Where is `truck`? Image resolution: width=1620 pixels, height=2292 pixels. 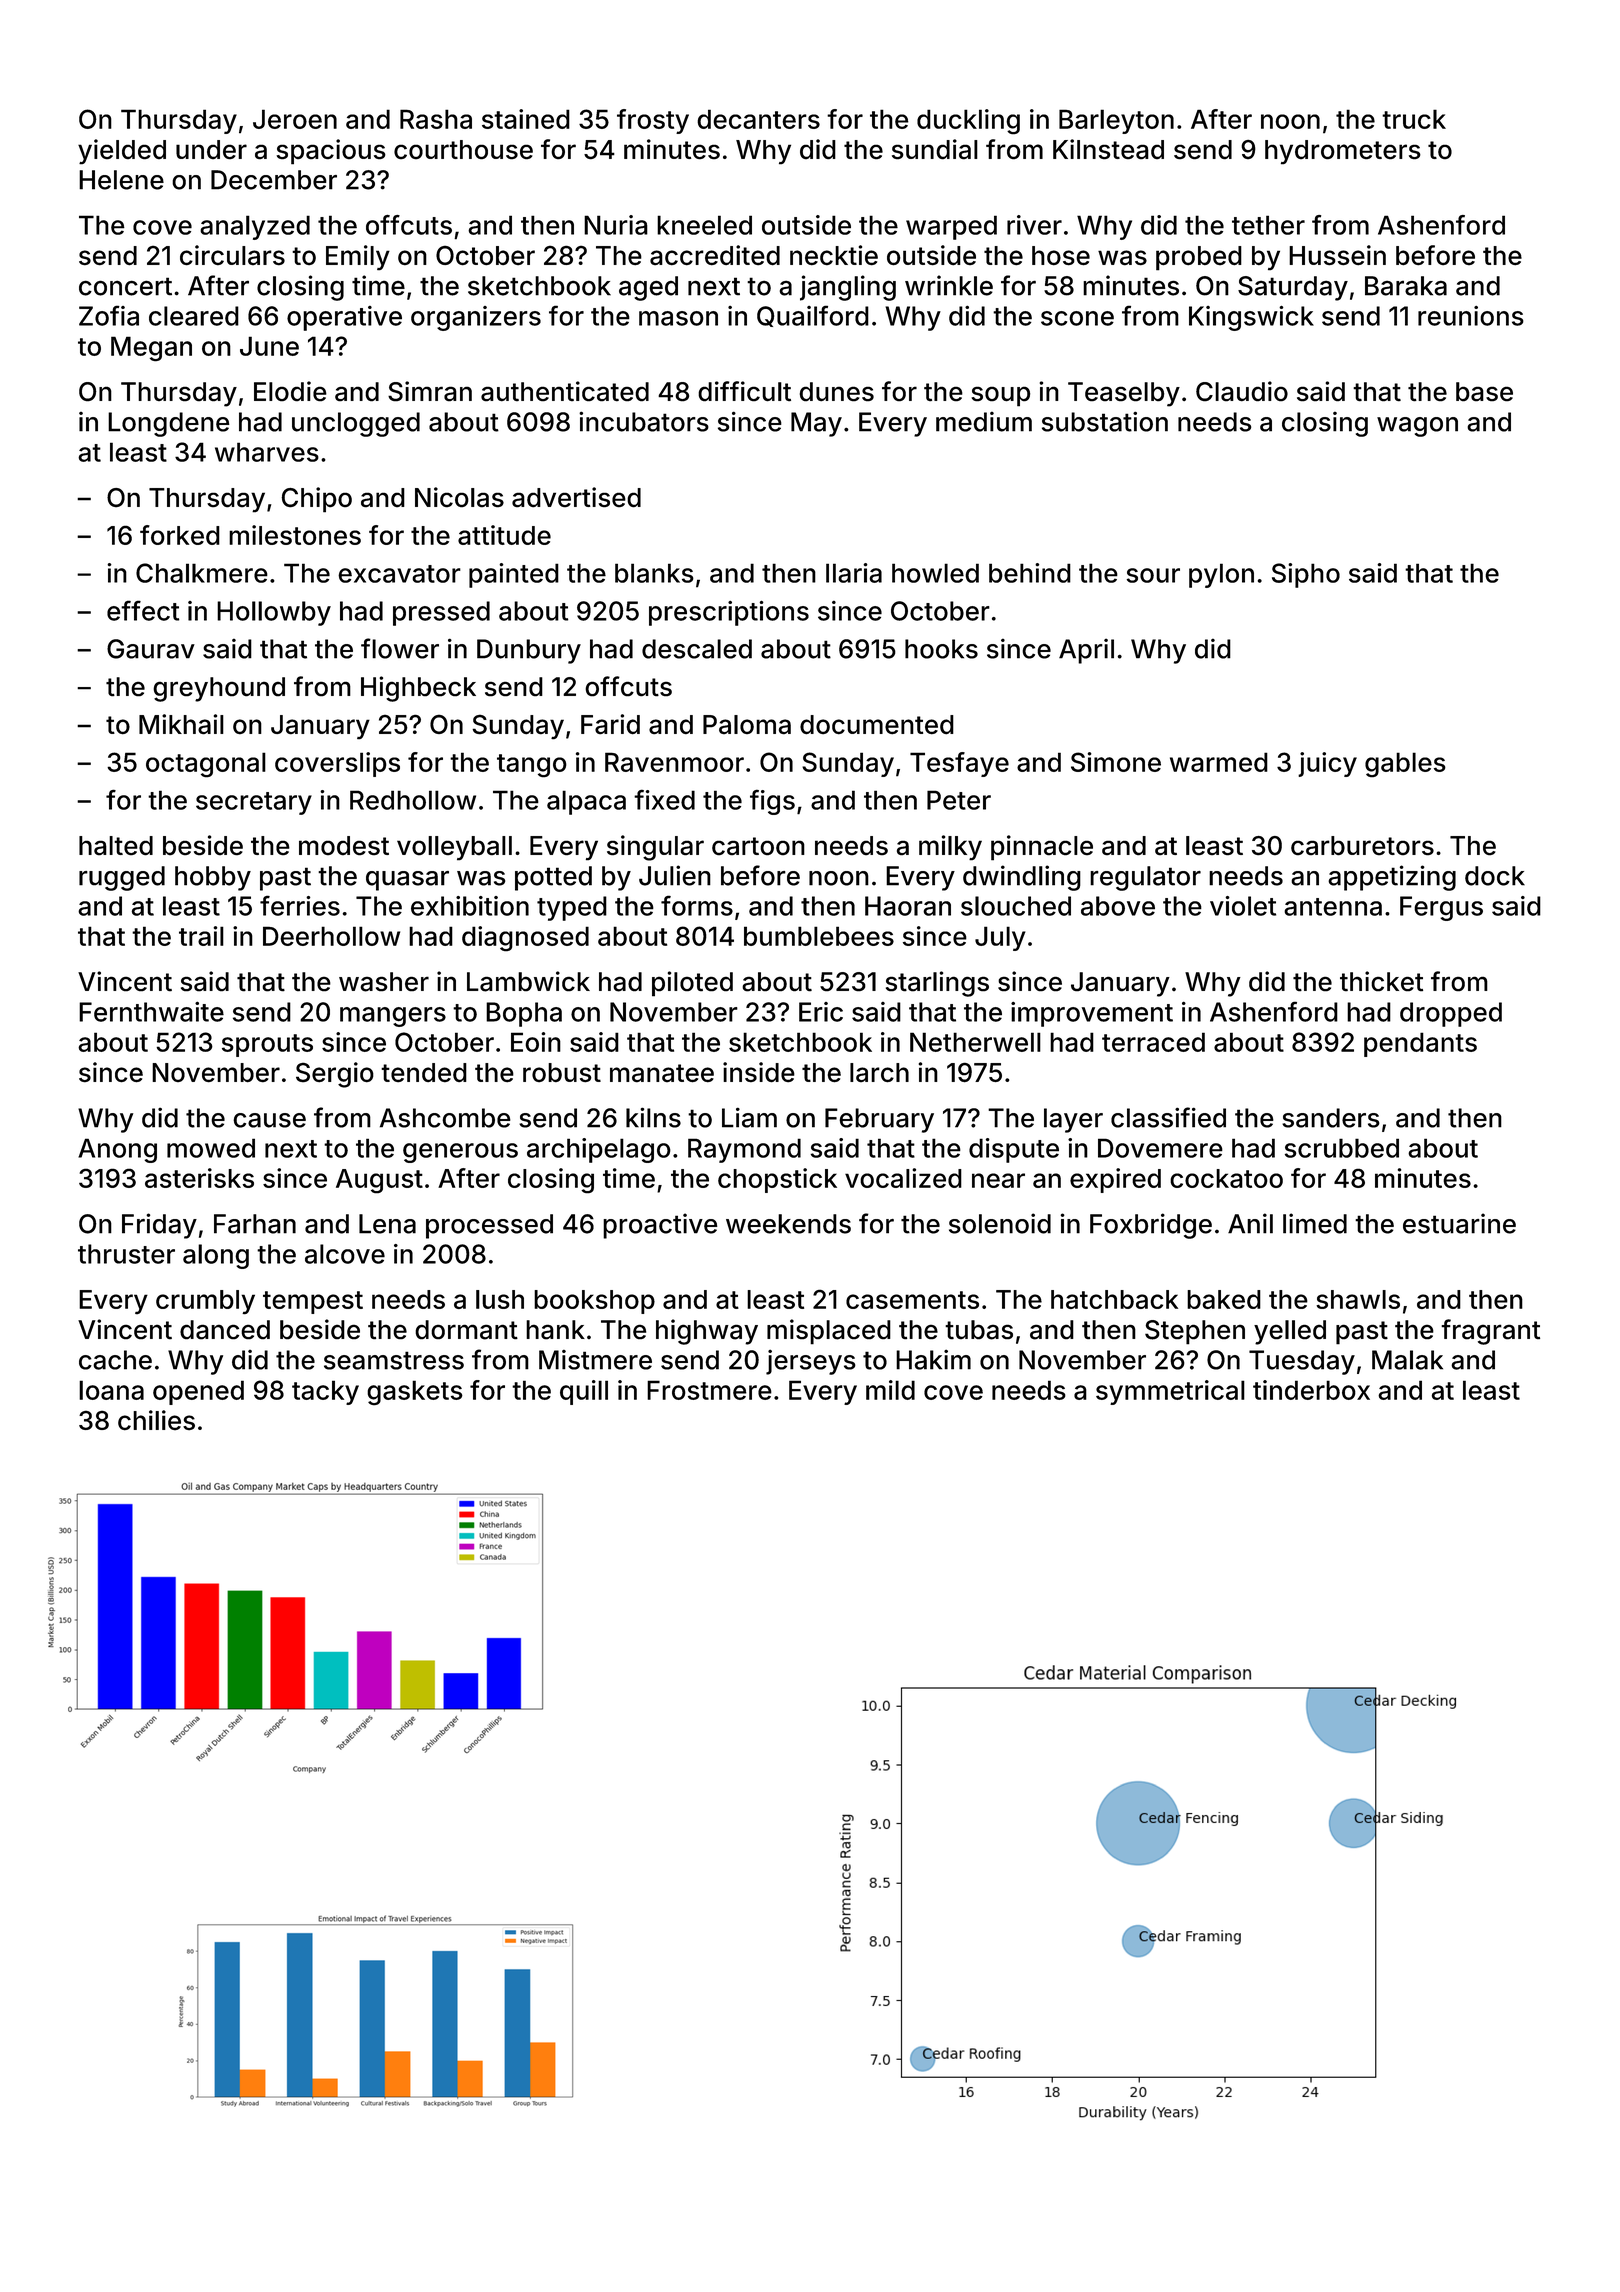 truck is located at coordinates (1414, 119).
